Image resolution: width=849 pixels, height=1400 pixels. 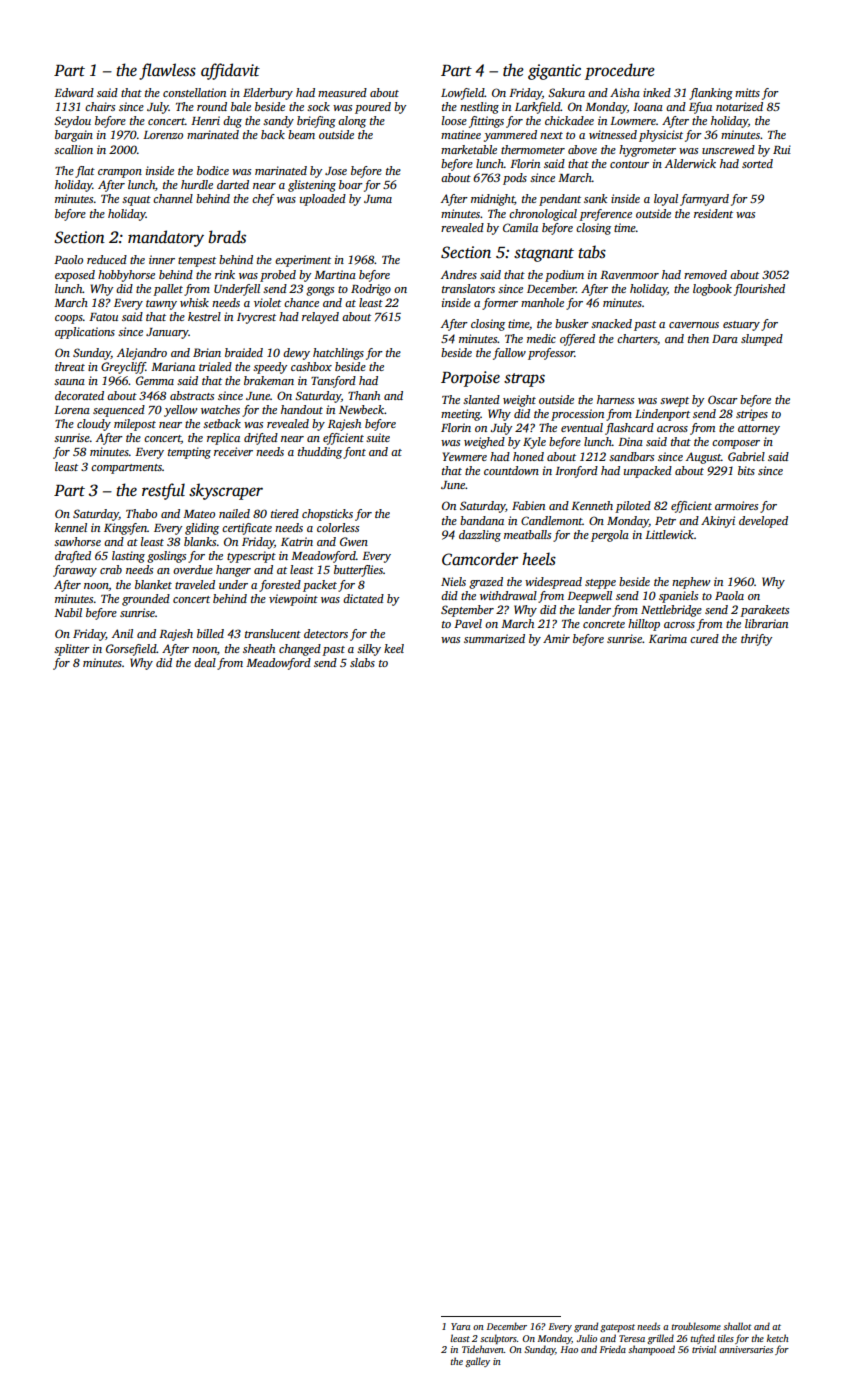 I want to click on harness, so click(x=615, y=399).
